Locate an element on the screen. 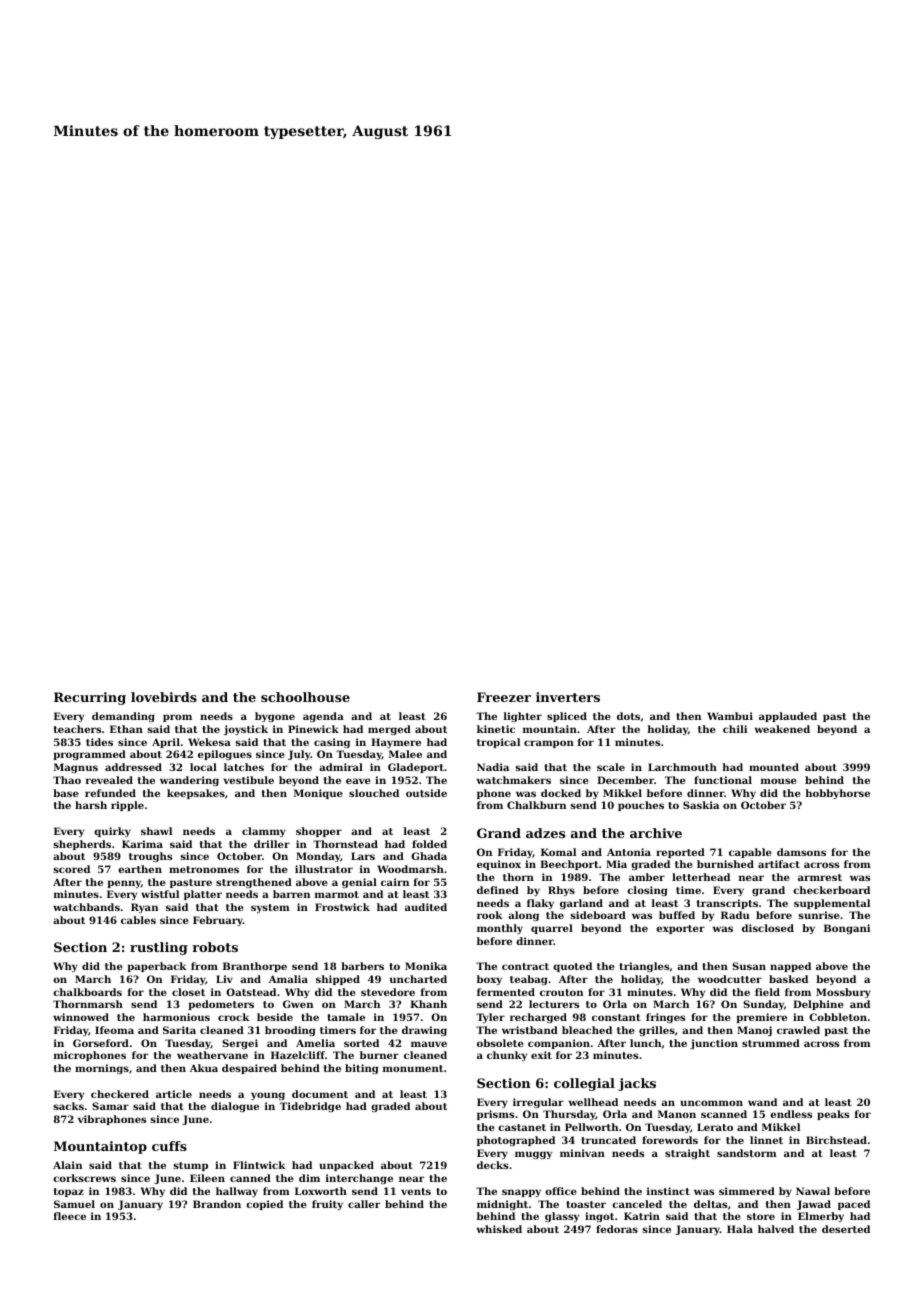  inverters is located at coordinates (568, 697).
